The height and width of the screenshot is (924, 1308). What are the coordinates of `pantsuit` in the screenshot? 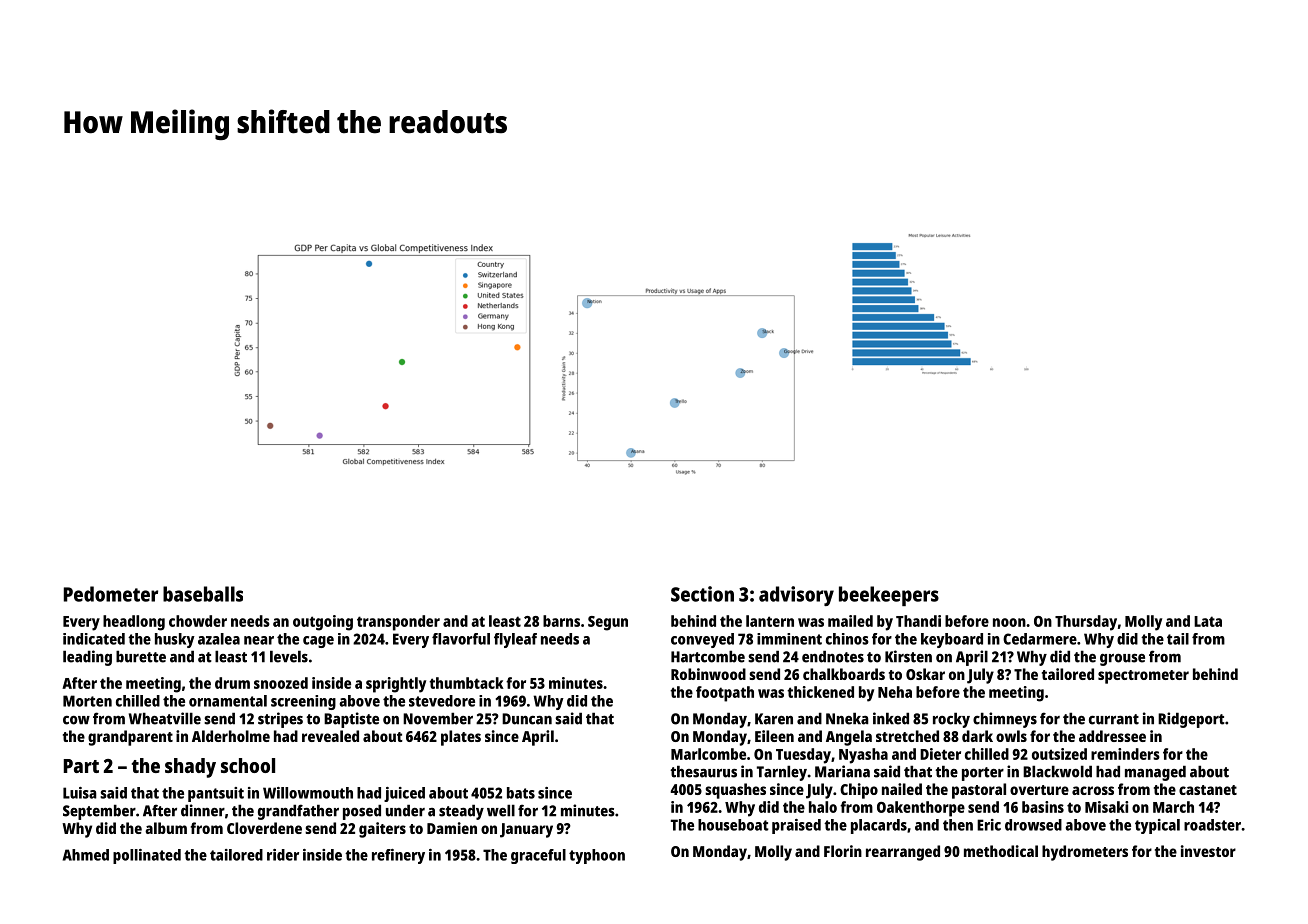 It's located at (216, 794).
